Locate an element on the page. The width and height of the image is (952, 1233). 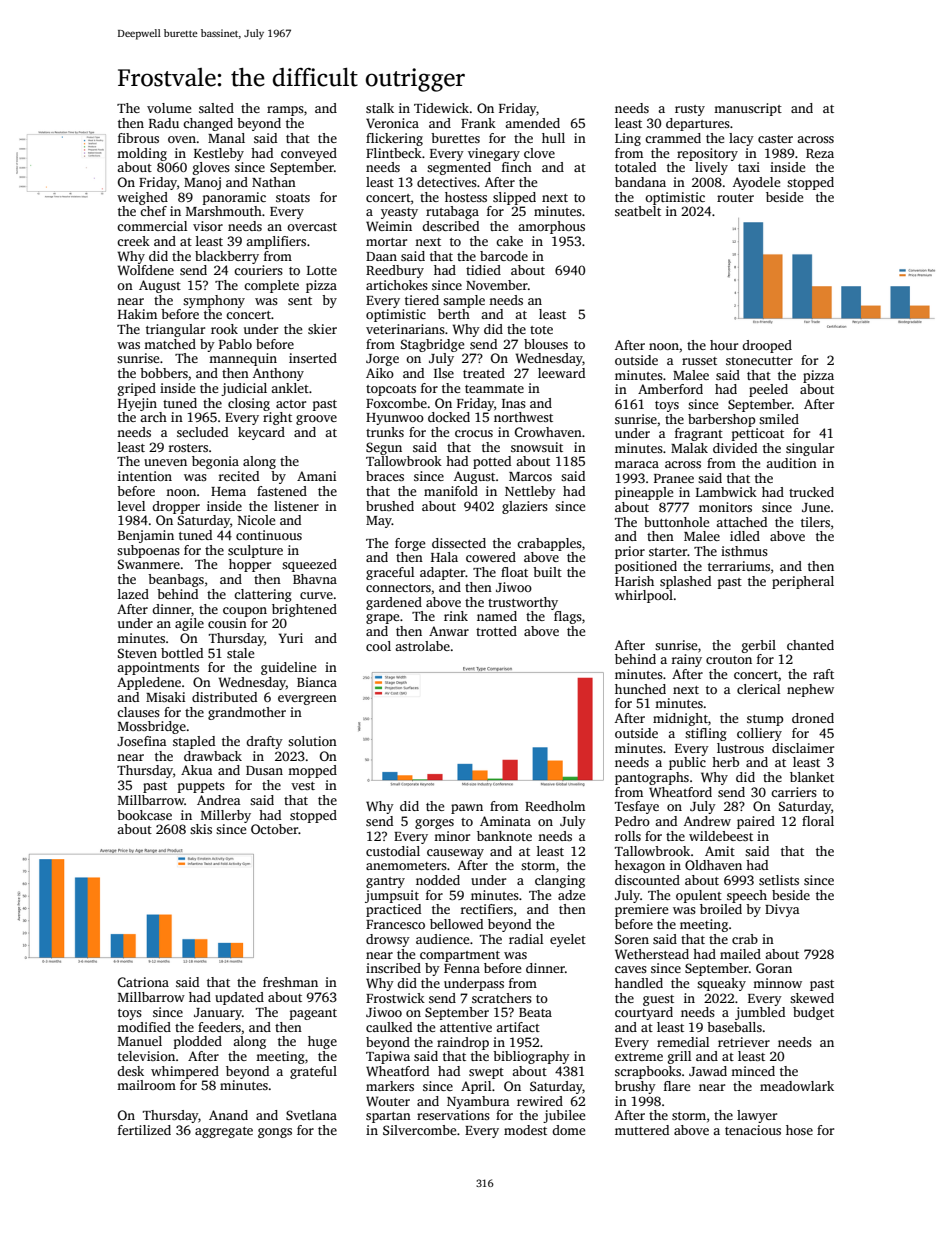
crammed is located at coordinates (673, 138).
